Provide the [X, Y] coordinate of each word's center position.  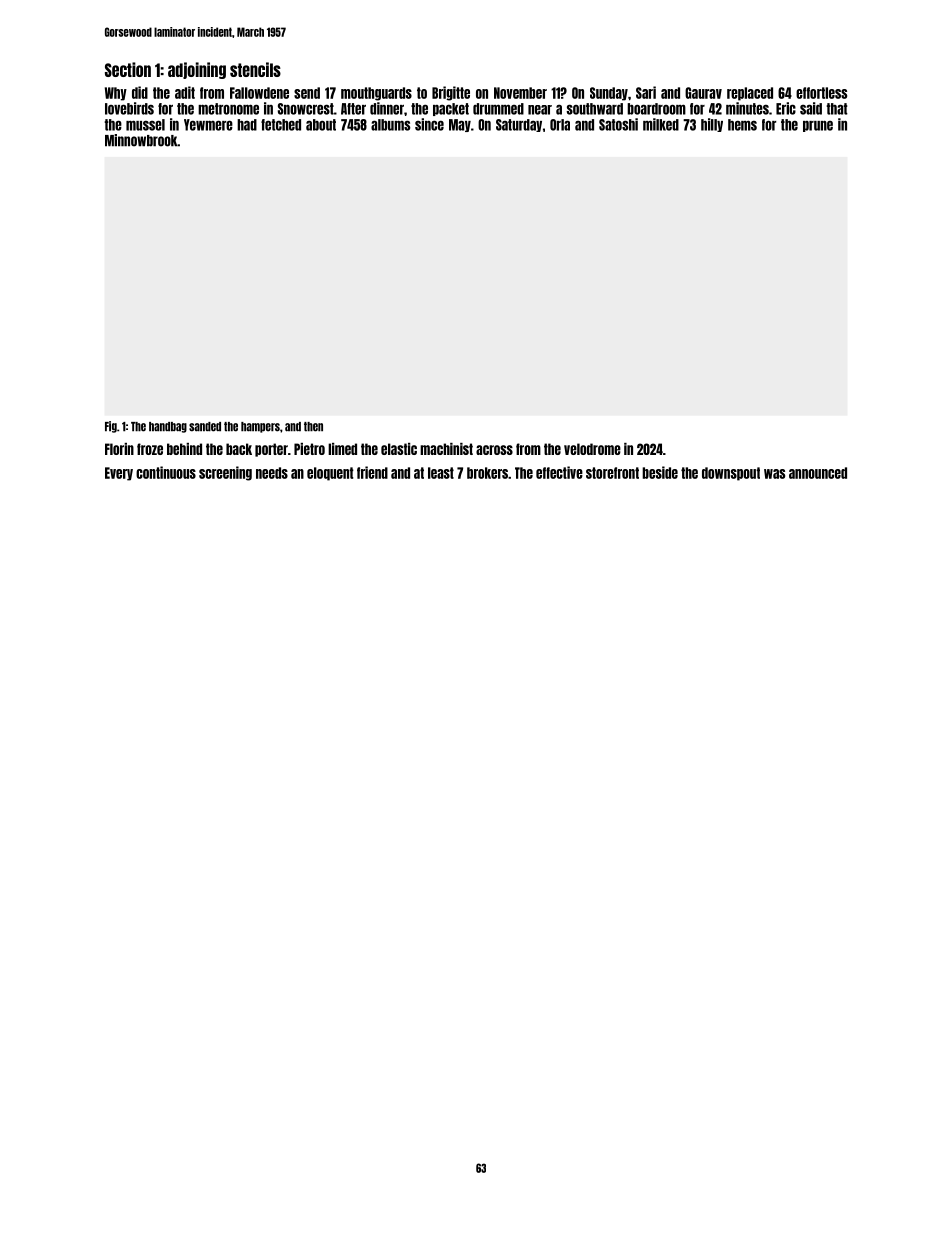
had [247, 125]
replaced [750, 94]
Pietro [309, 449]
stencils [255, 69]
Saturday [519, 125]
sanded [205, 427]
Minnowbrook [141, 140]
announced [818, 473]
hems [742, 125]
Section [128, 69]
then [313, 427]
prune [818, 126]
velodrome [592, 449]
